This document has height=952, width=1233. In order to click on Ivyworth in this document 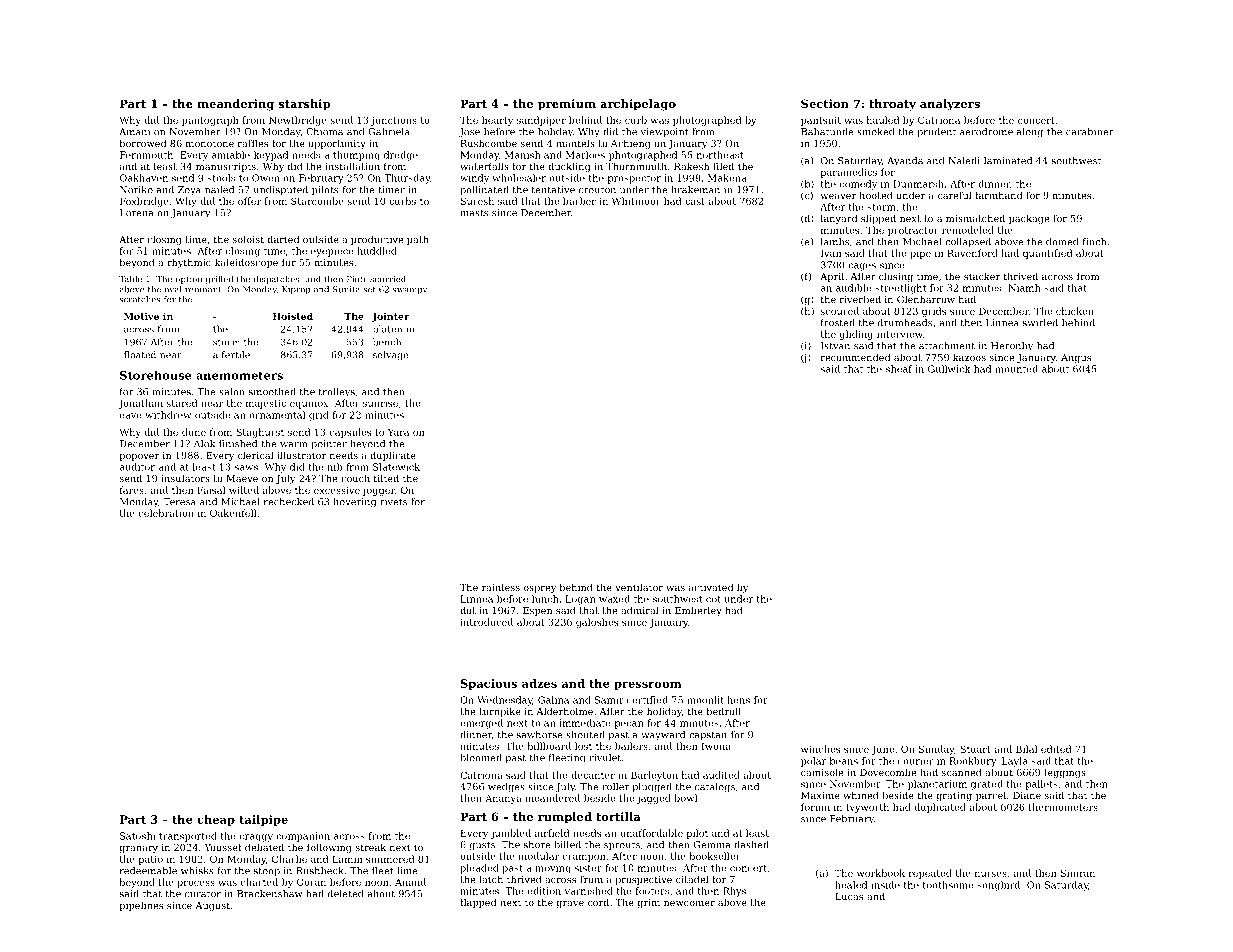, I will do `click(867, 808)`.
